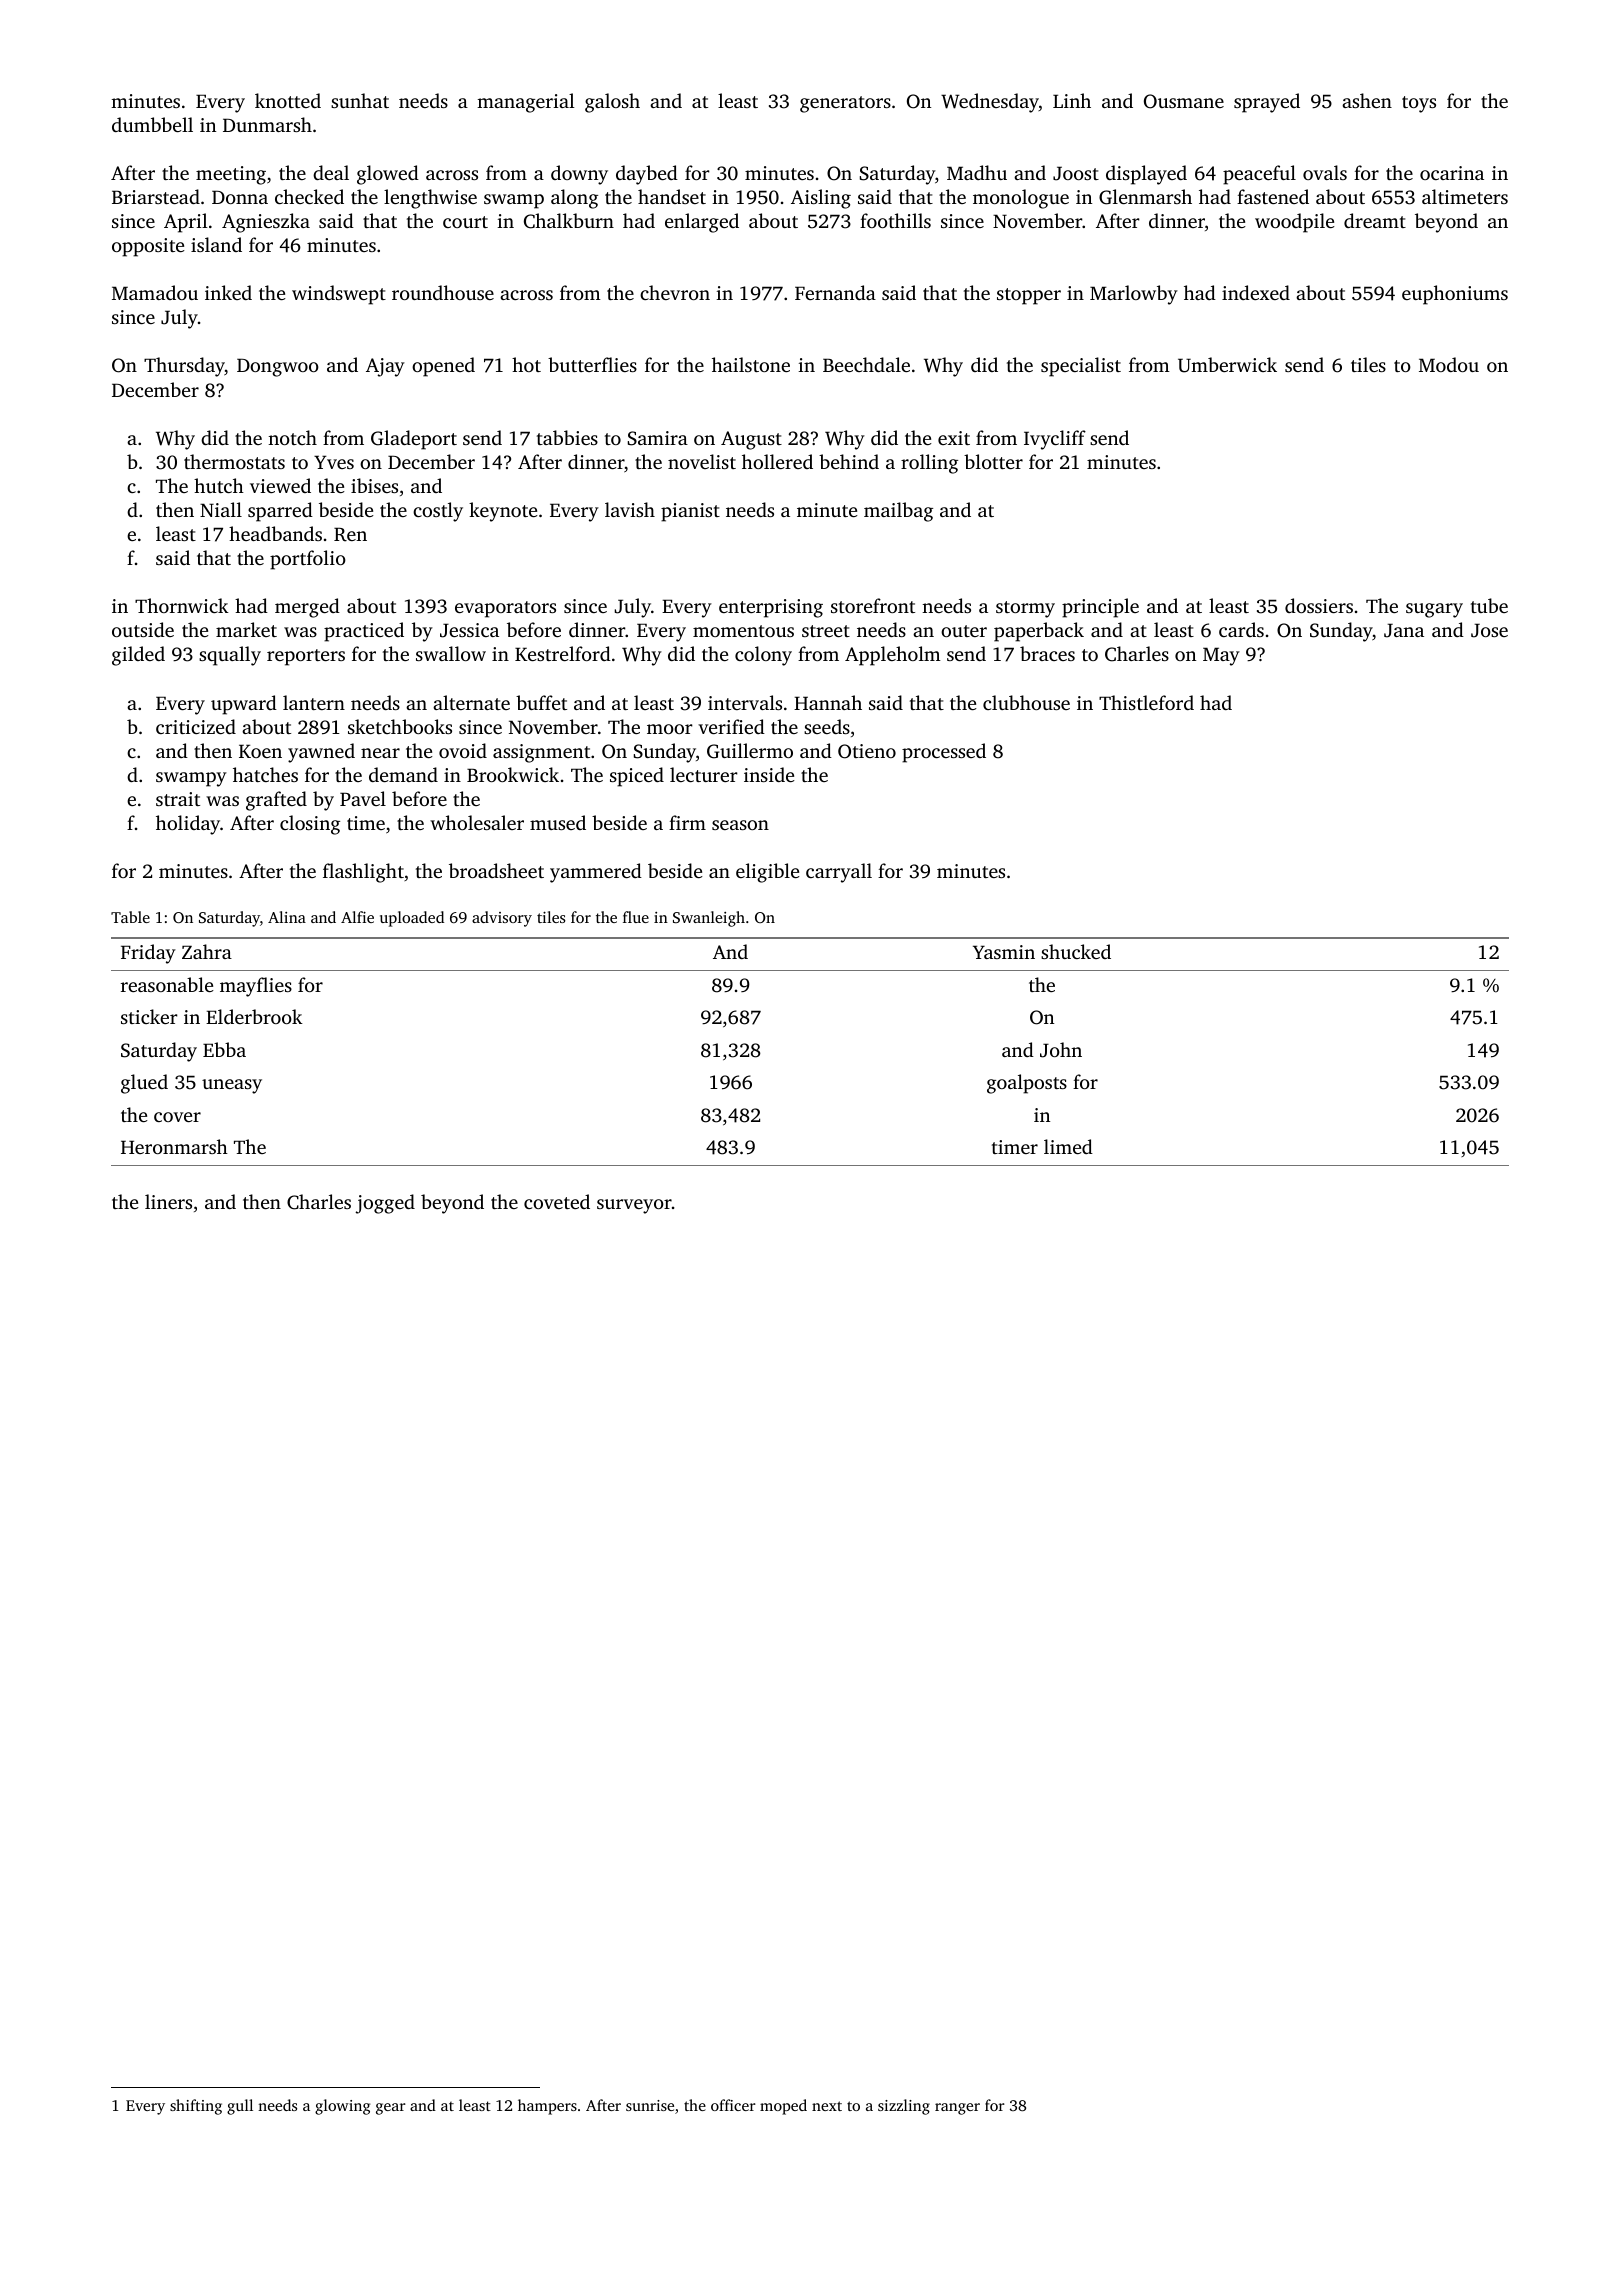 Image resolution: width=1620 pixels, height=2292 pixels. What do you see at coordinates (827, 2106) in the screenshot?
I see `next` at bounding box center [827, 2106].
